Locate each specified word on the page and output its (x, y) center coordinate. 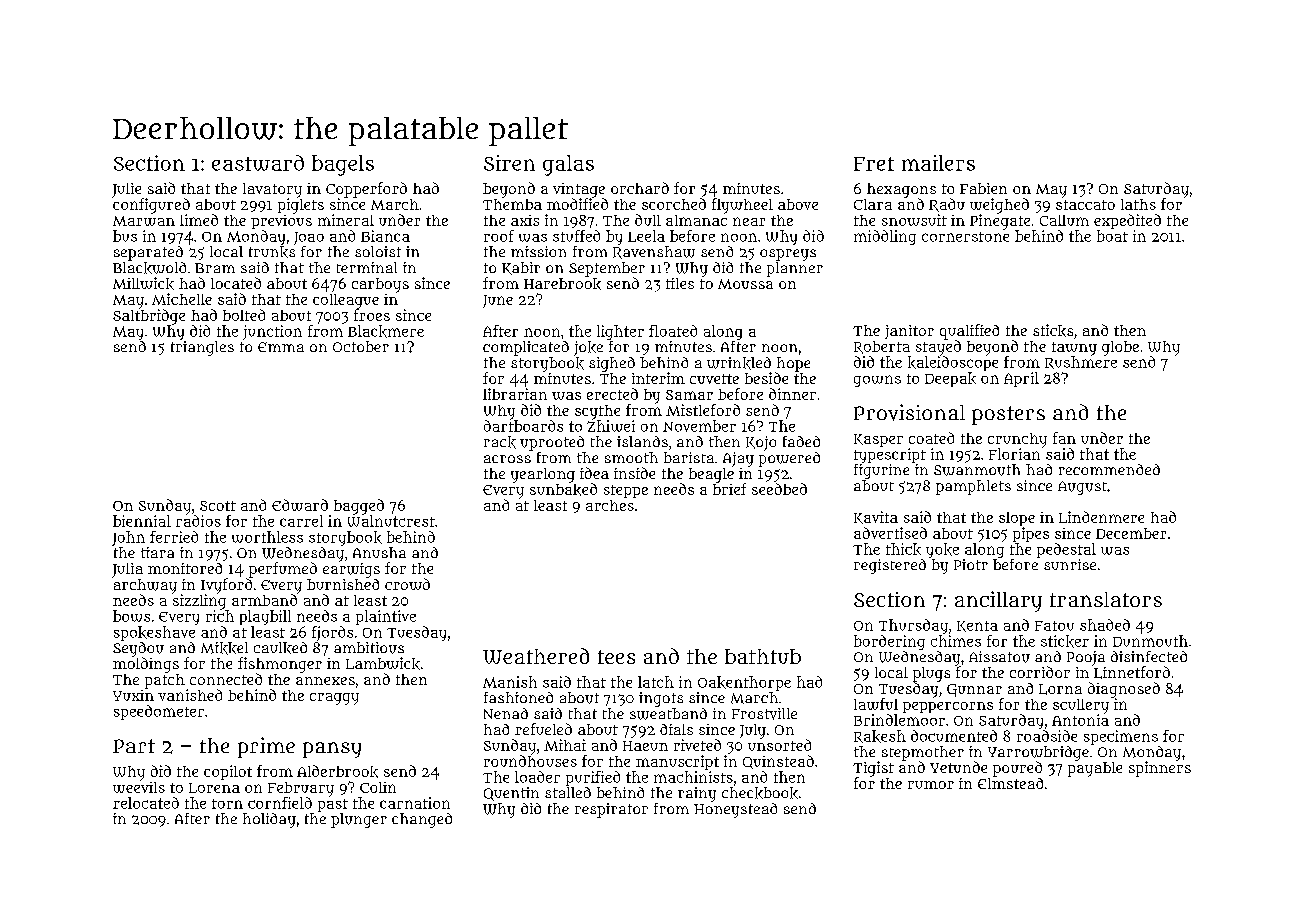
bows (131, 616)
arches (610, 505)
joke (588, 348)
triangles (202, 348)
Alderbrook (337, 771)
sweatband (668, 714)
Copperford (366, 190)
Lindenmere (1101, 517)
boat (1112, 236)
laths (1138, 204)
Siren (509, 163)
